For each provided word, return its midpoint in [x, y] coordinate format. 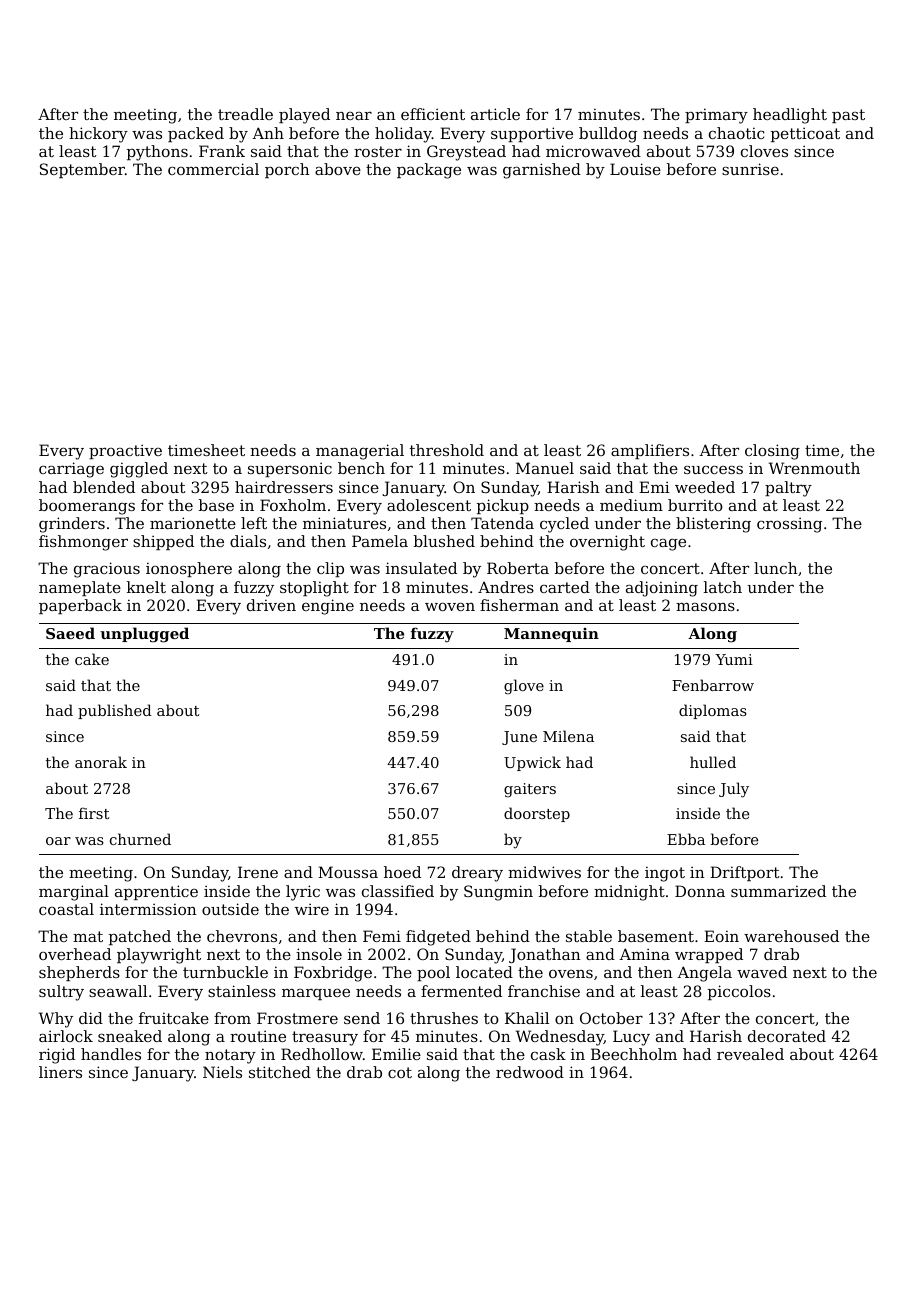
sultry [61, 993]
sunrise [750, 169]
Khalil [527, 1018]
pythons [157, 153]
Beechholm [634, 1054]
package [429, 171]
